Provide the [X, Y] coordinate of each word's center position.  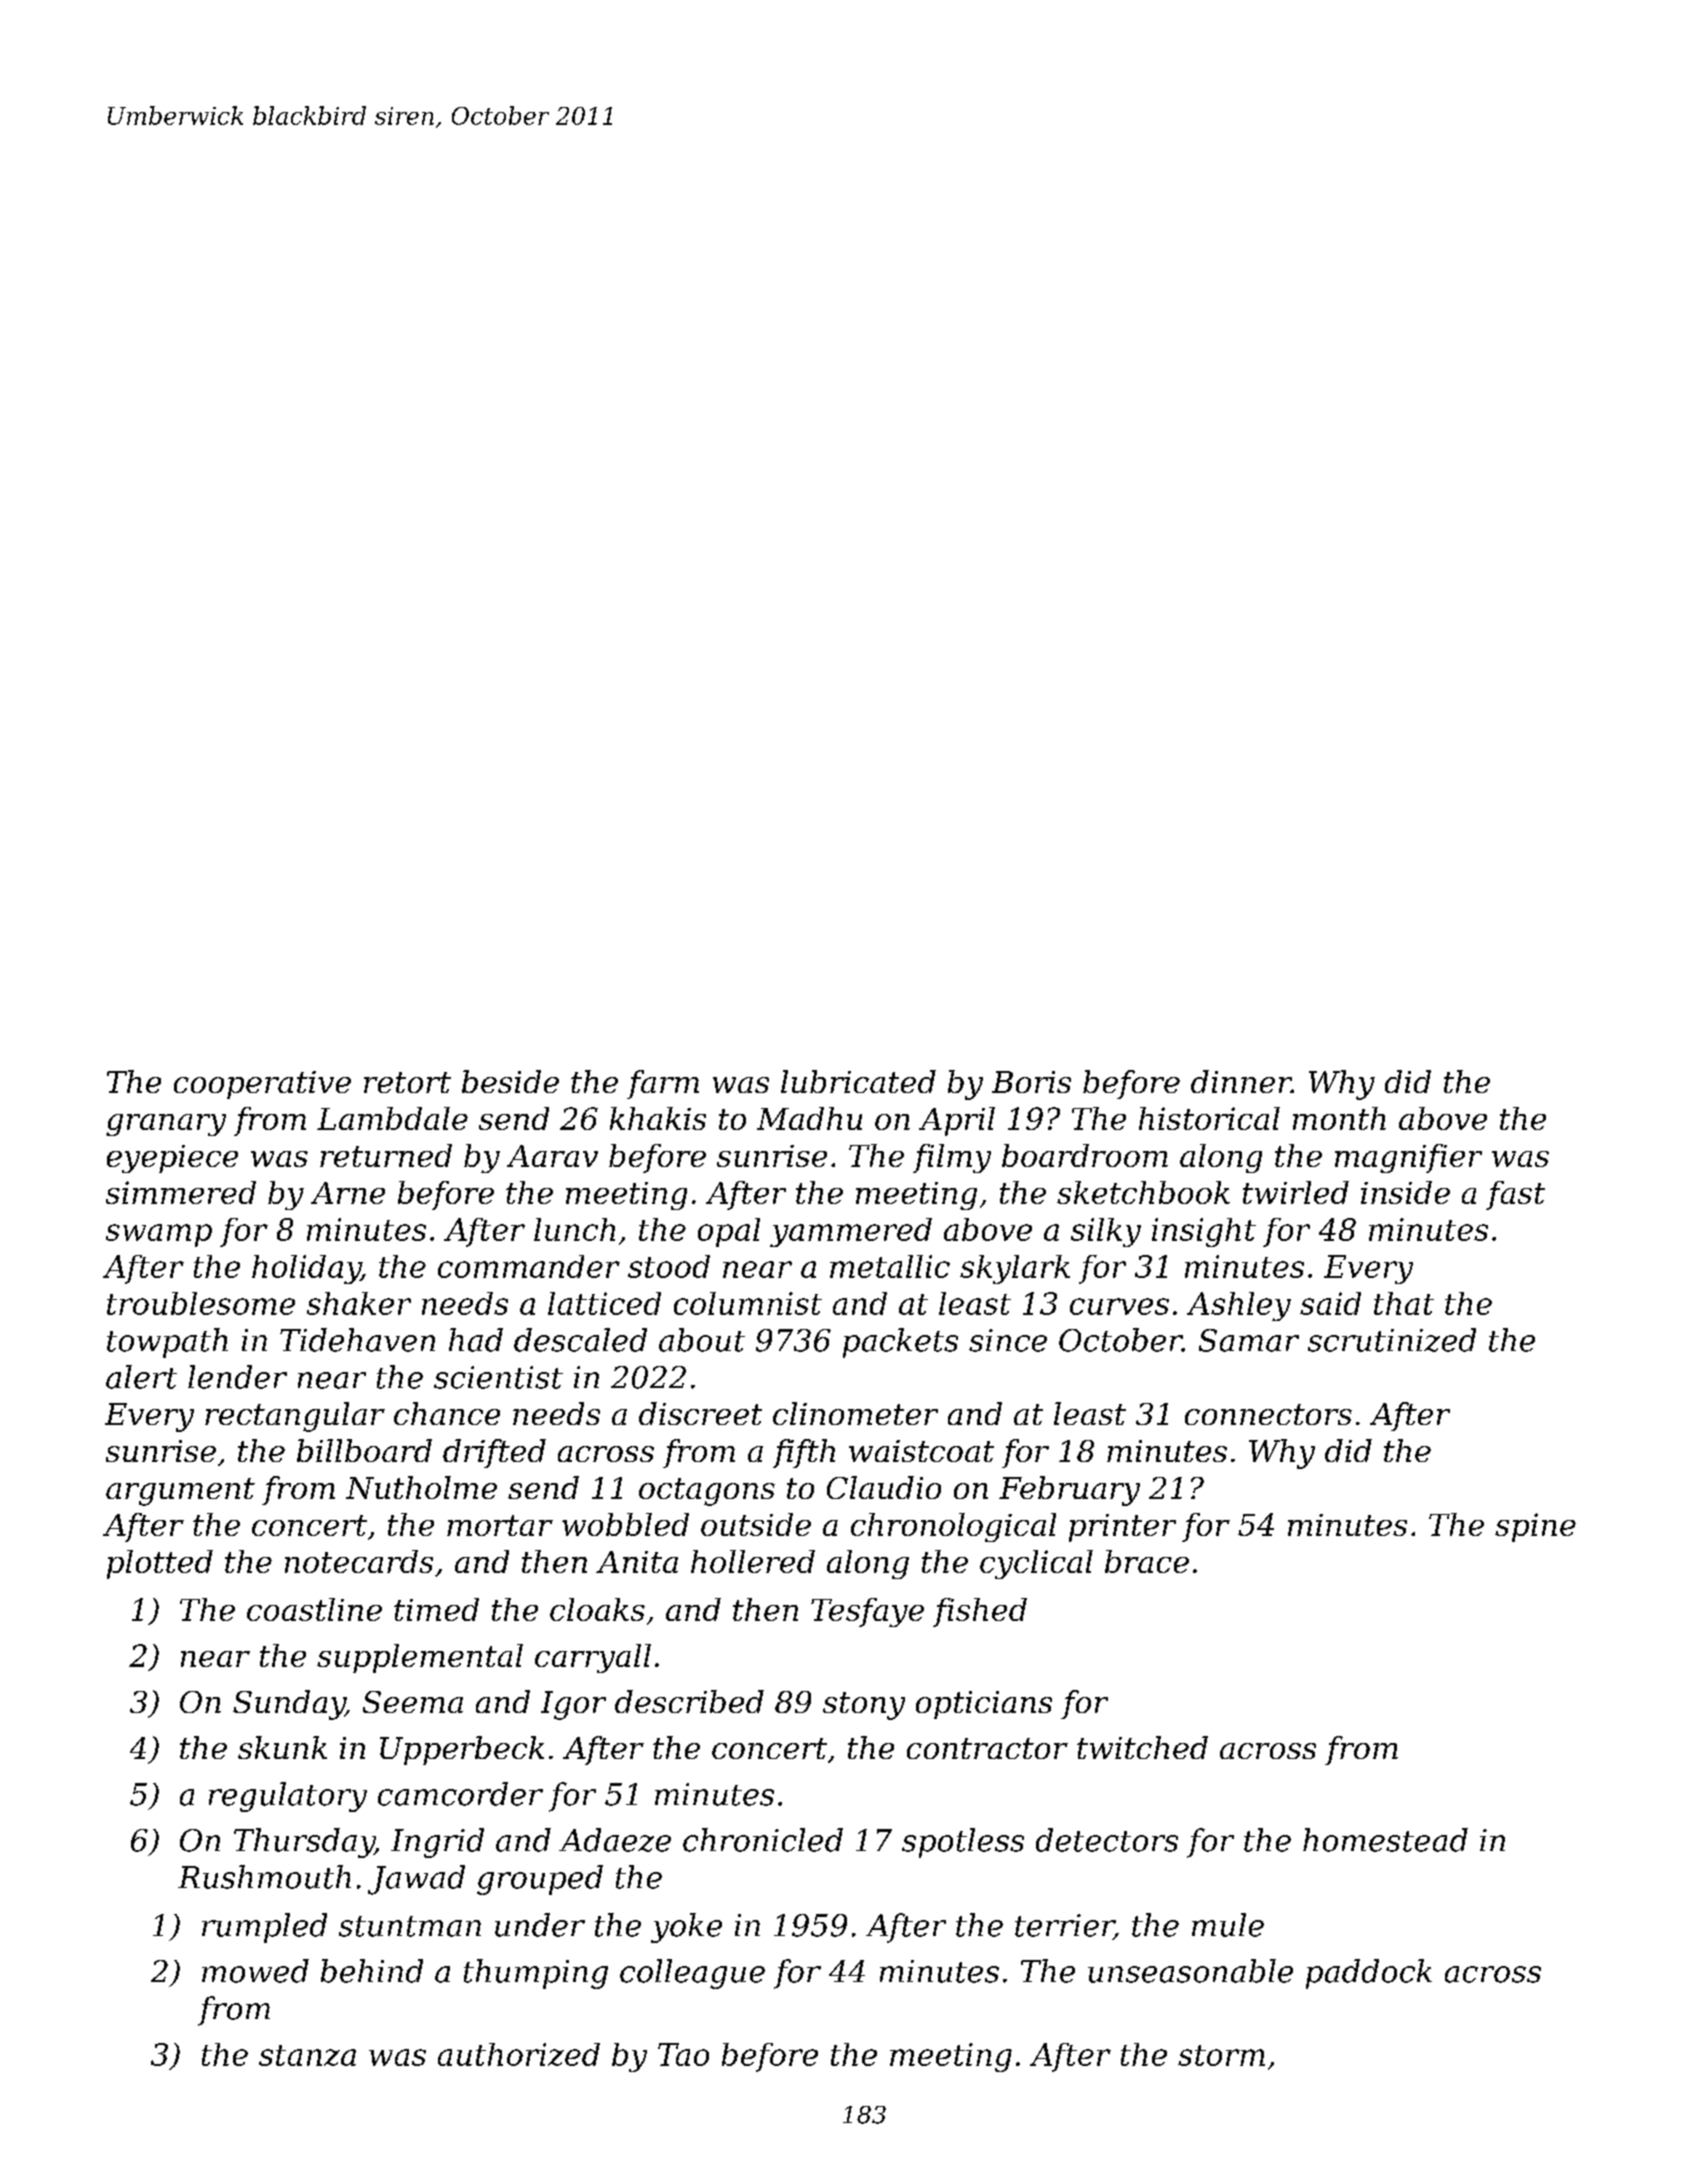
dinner [1241, 1081]
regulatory [288, 1797]
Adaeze [615, 1840]
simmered [181, 1192]
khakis [658, 1118]
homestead [1385, 1840]
